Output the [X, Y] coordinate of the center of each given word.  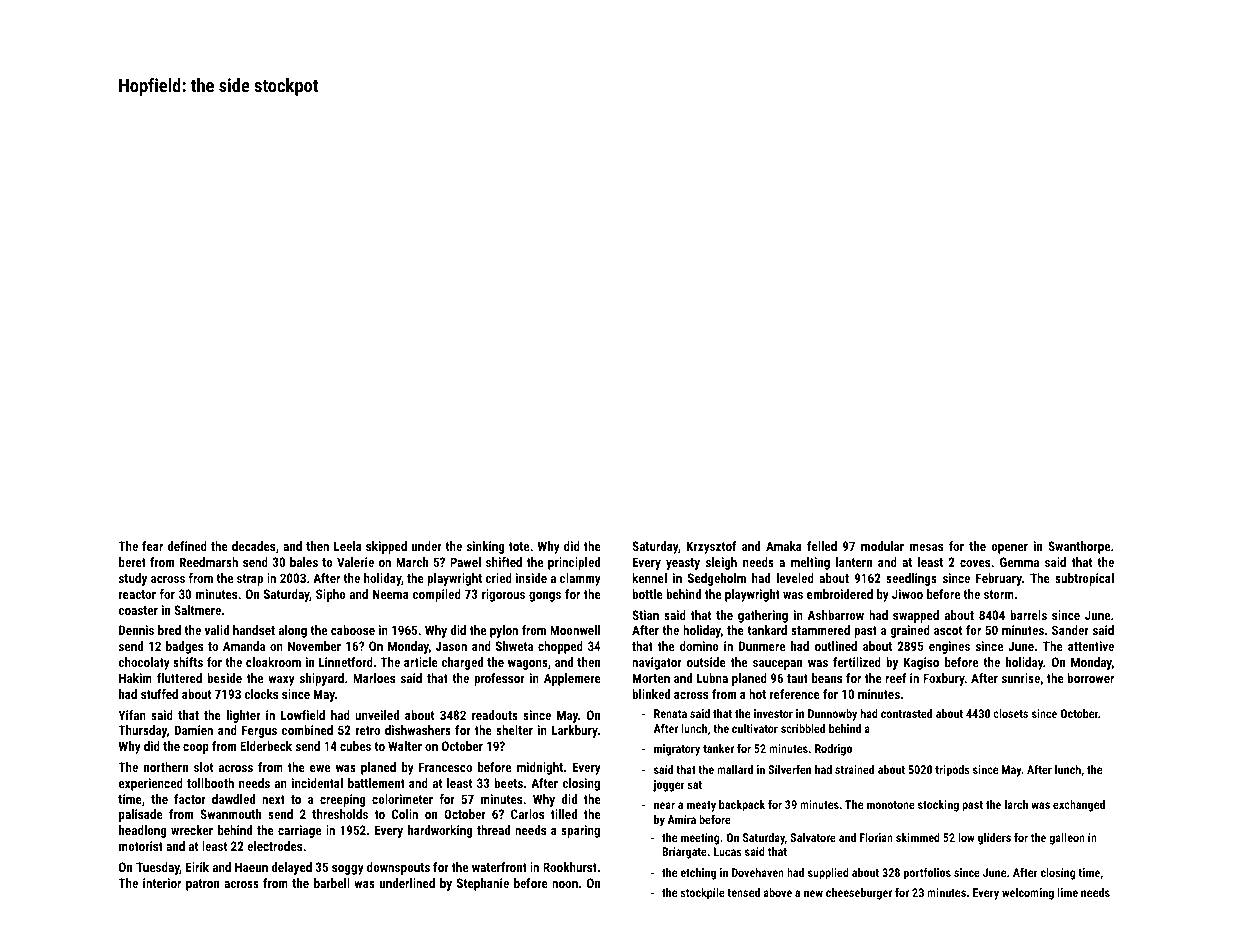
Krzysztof [711, 547]
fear [152, 546]
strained [854, 769]
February [999, 579]
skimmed [918, 837]
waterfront [499, 867]
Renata [670, 713]
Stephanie [483, 884]
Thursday [142, 731]
